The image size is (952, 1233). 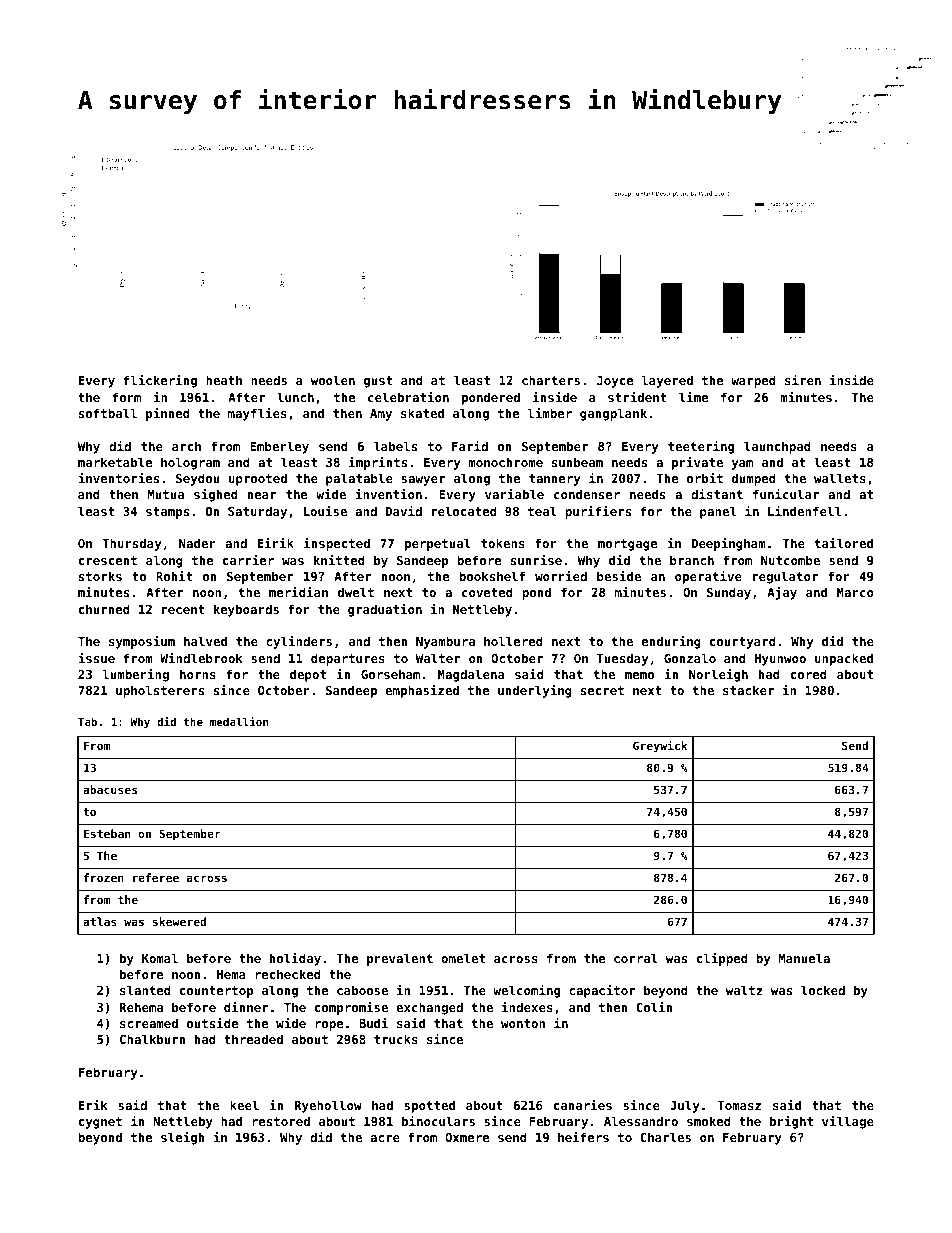 What do you see at coordinates (93, 1105) in the screenshot?
I see `Erik` at bounding box center [93, 1105].
